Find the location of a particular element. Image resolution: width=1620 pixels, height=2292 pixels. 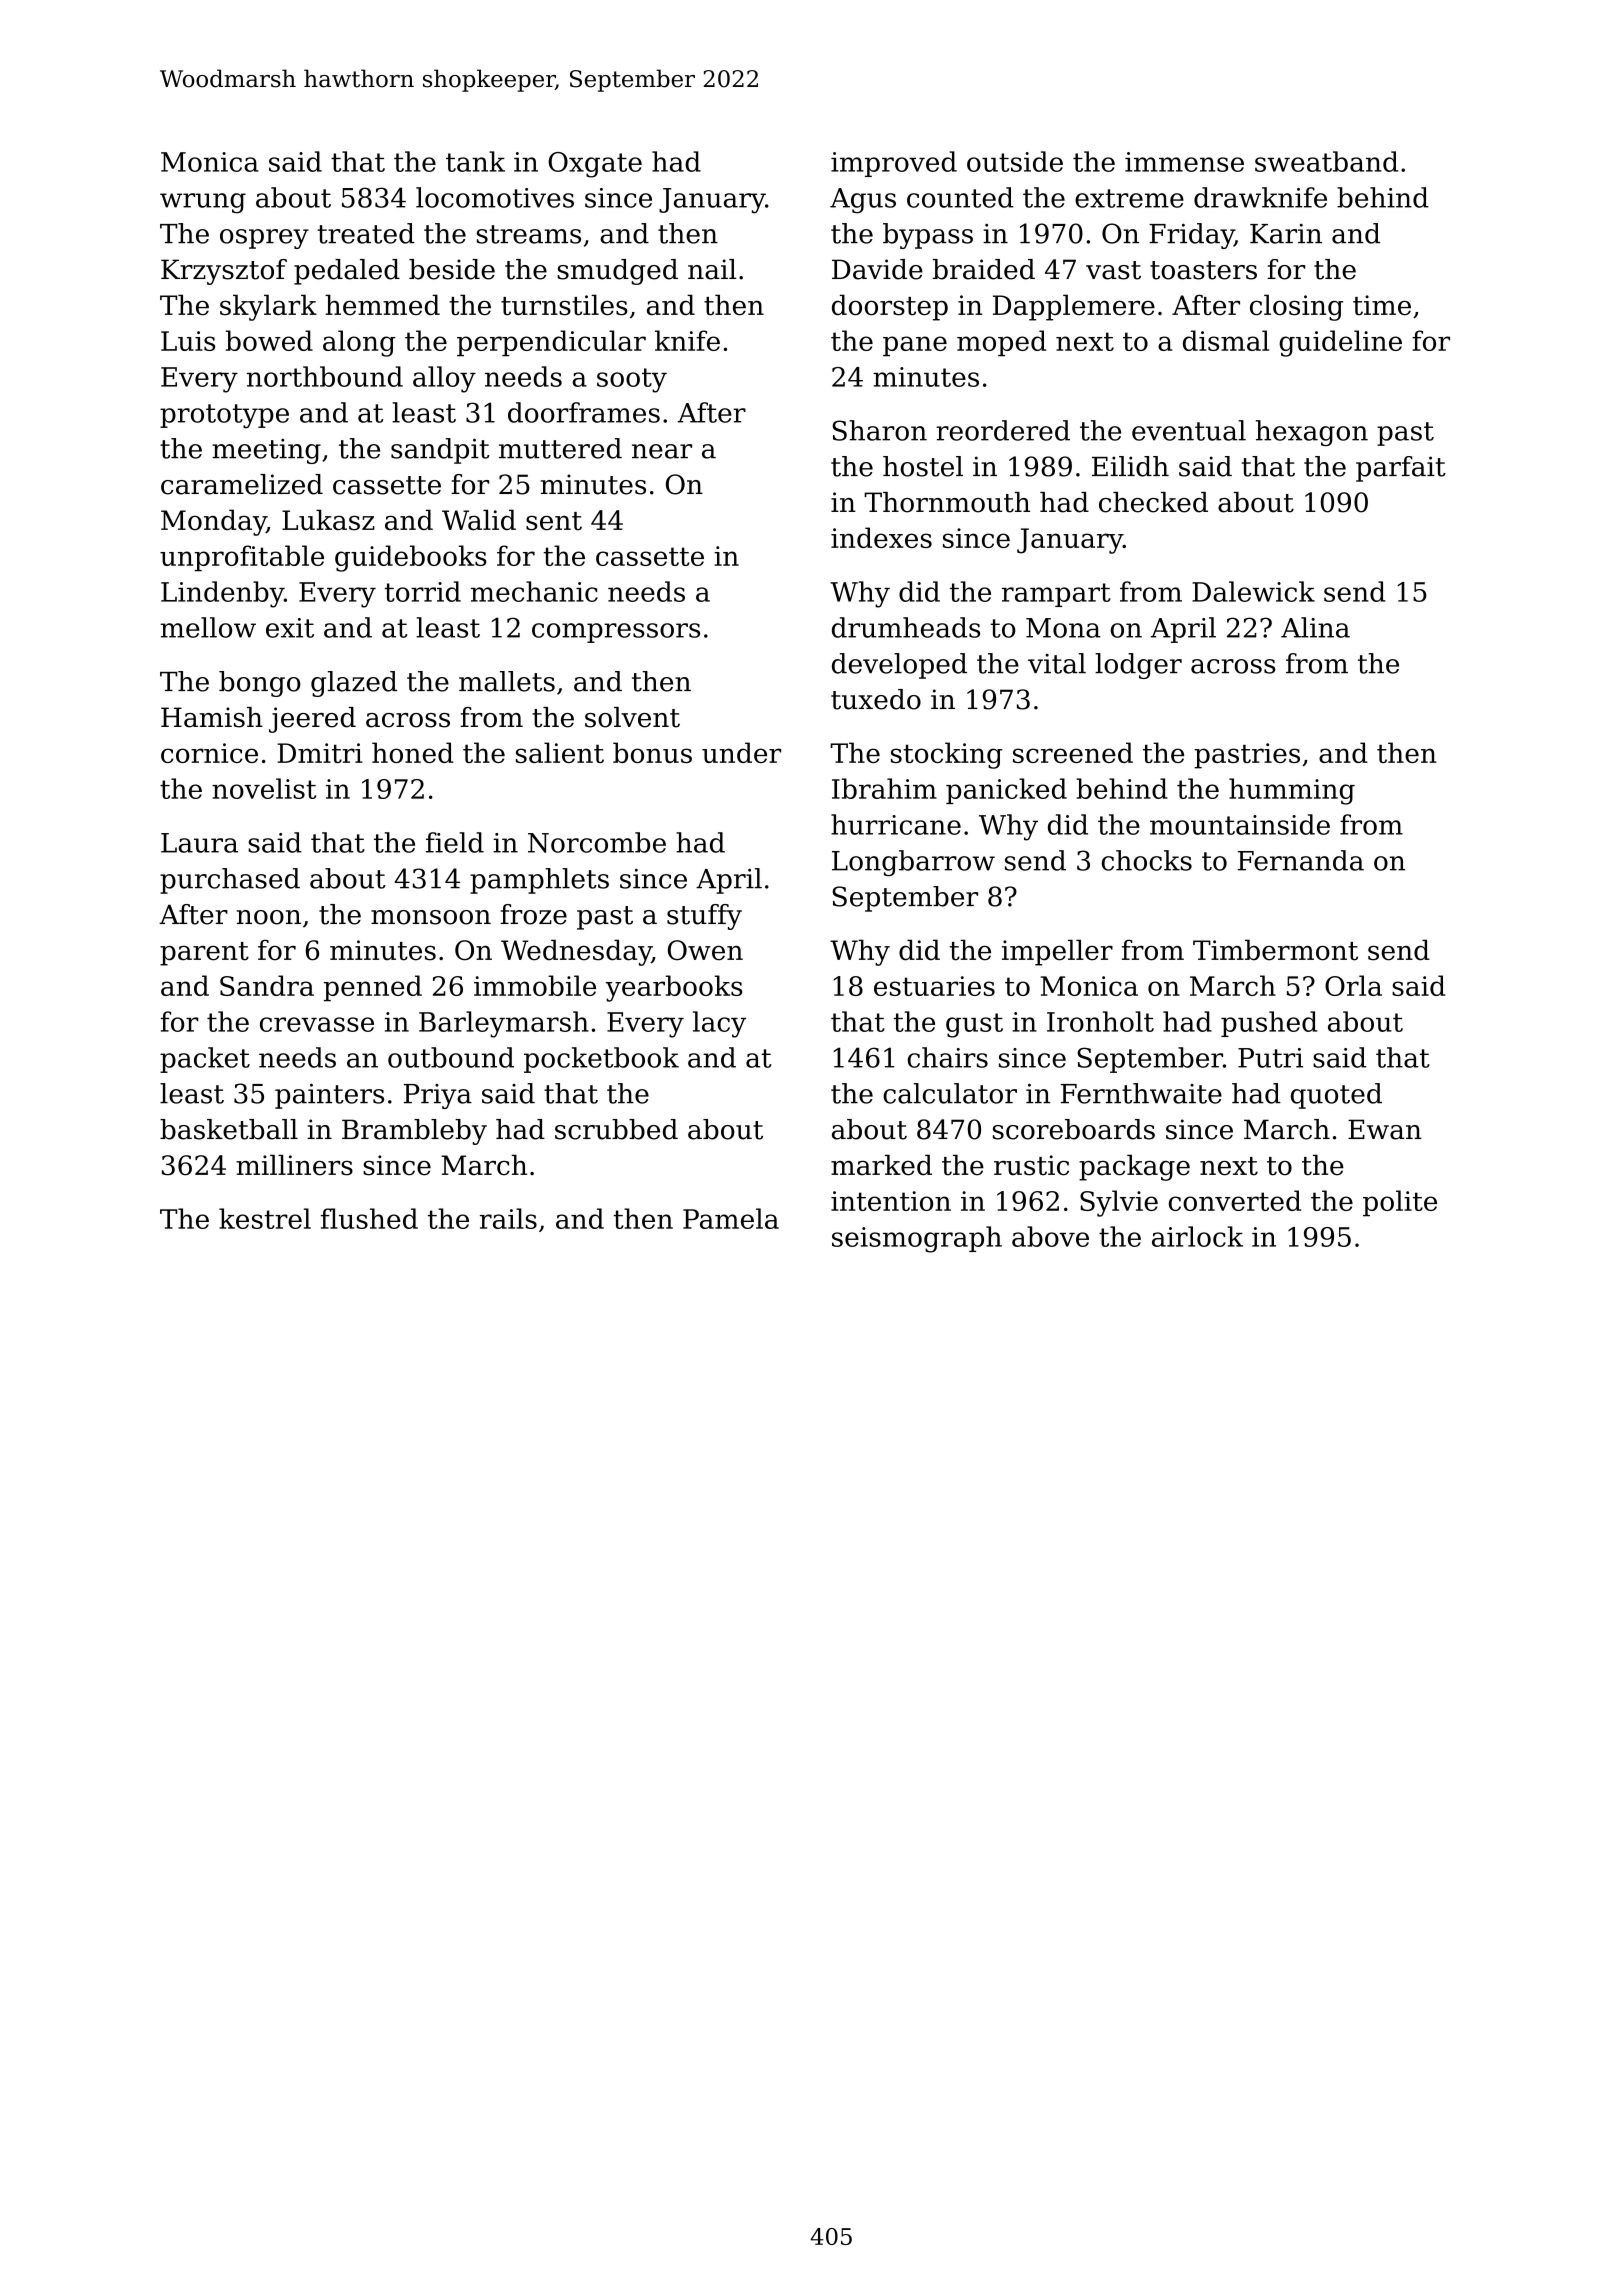

Sandra is located at coordinates (267, 985).
